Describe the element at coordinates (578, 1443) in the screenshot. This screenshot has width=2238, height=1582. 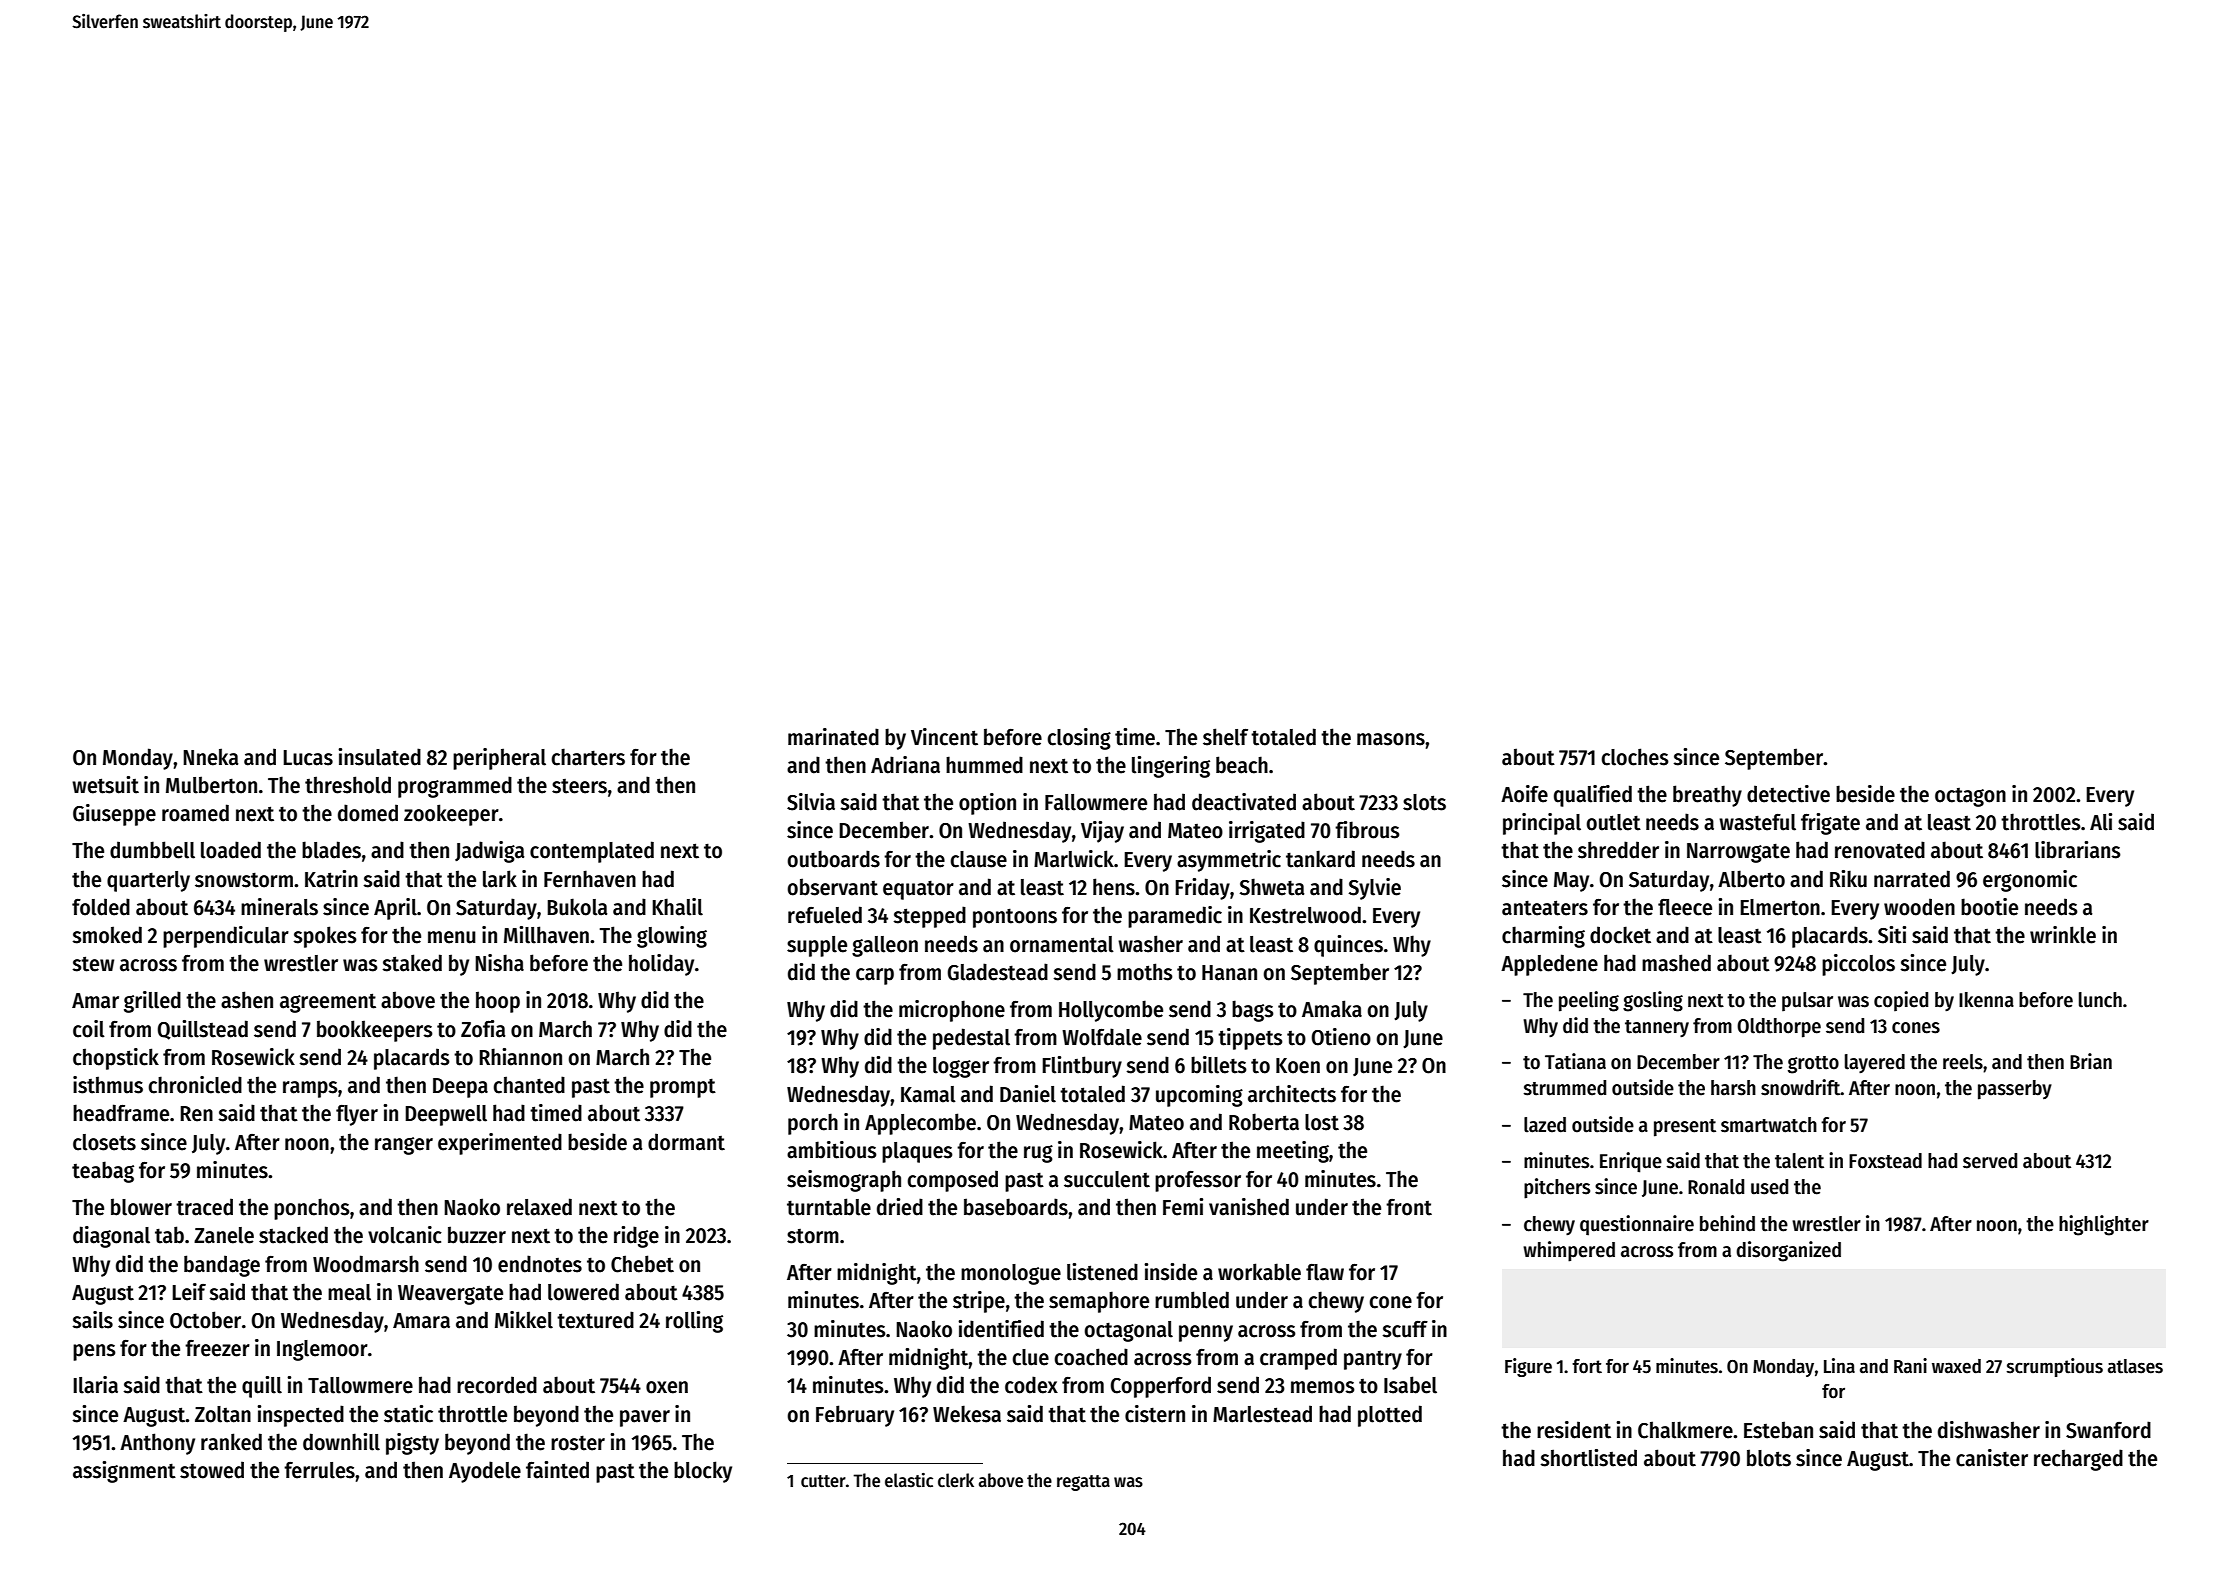
I see `roster` at that location.
